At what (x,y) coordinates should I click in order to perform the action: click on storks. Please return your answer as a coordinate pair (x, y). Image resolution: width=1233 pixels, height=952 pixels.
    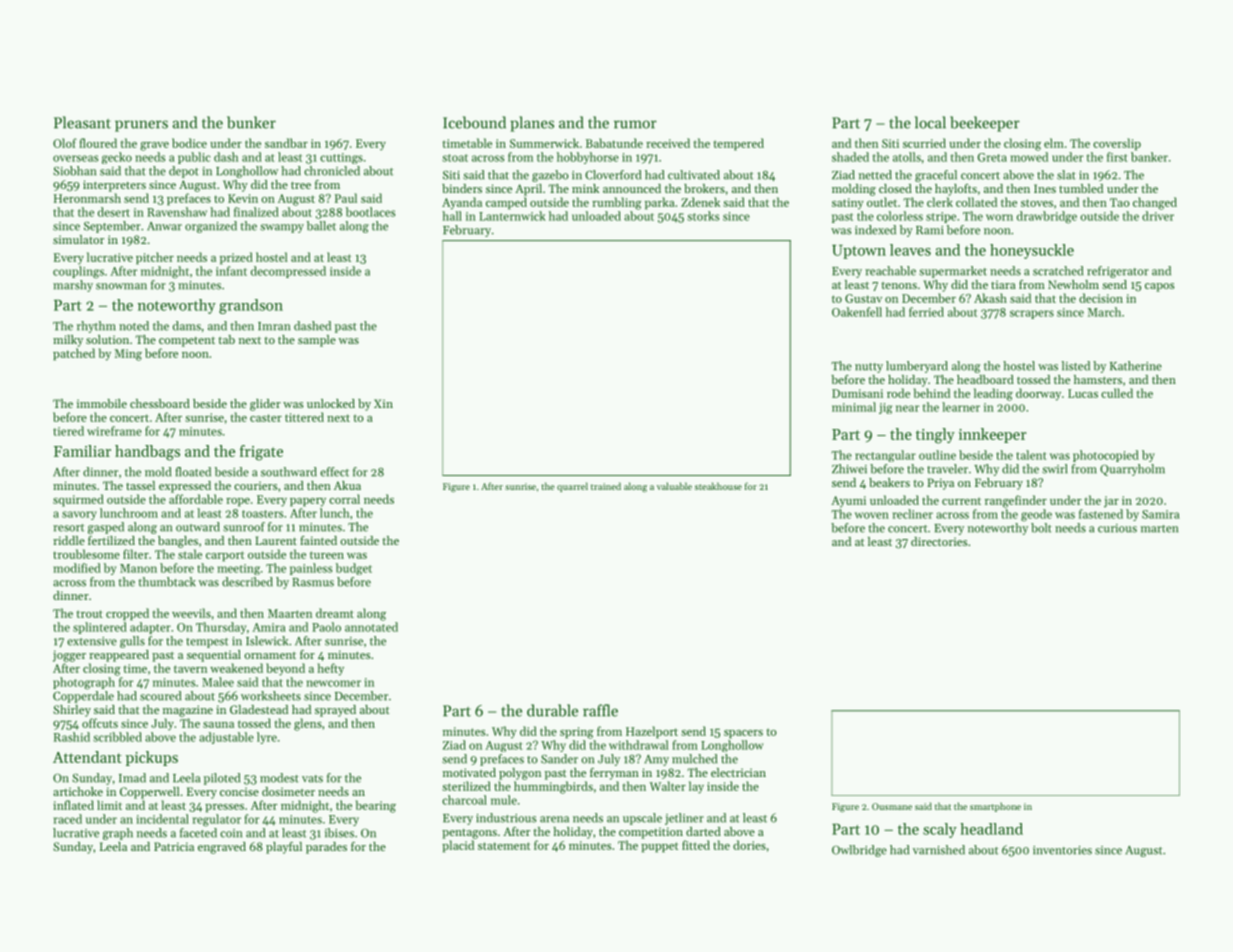
    Looking at the image, I should click on (703, 216).
